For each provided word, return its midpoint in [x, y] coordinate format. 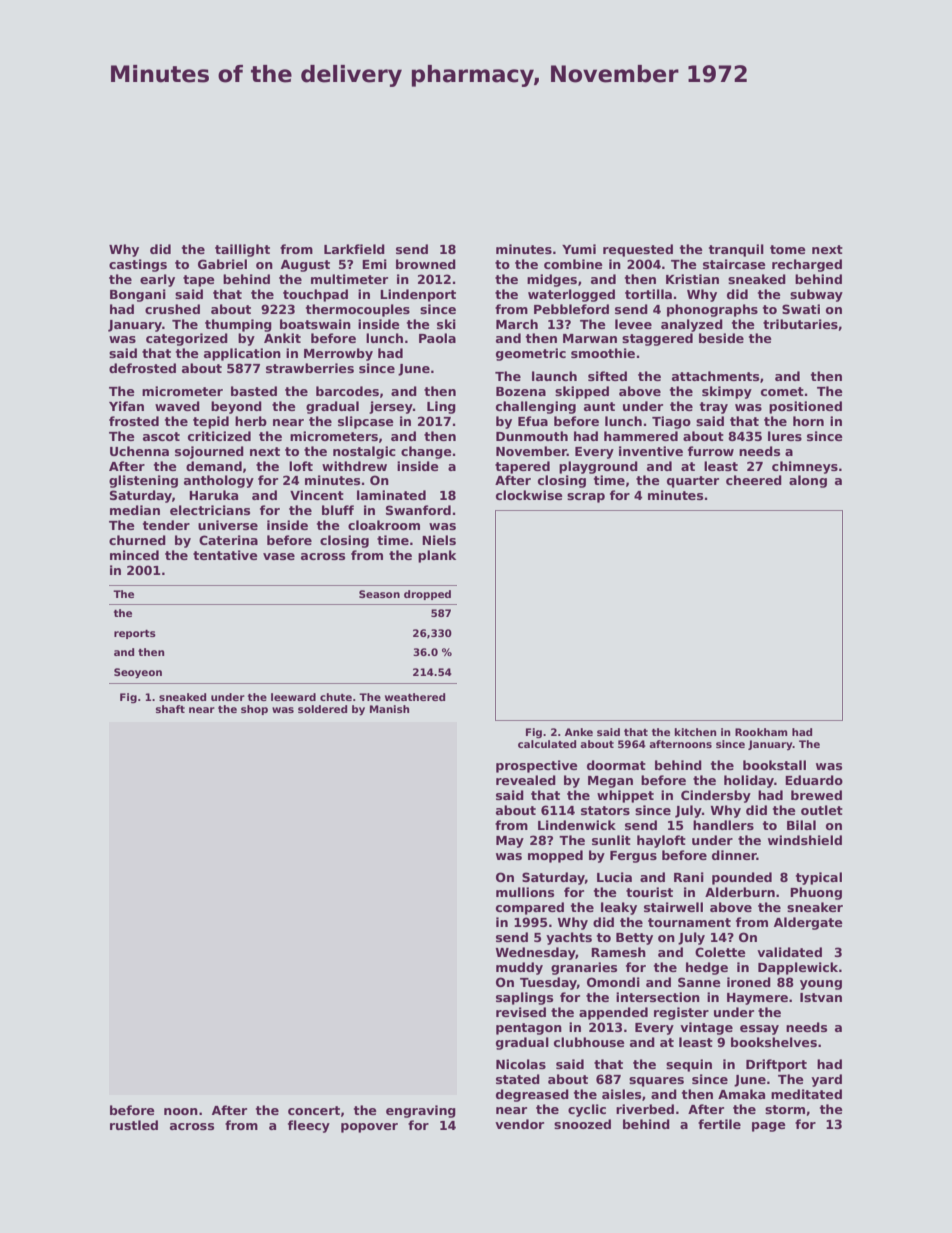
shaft [170, 709]
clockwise [529, 495]
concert [314, 1110]
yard [826, 1080]
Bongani [138, 295]
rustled [134, 1125]
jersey [391, 407]
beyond [236, 407]
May [510, 842]
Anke [579, 732]
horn [808, 421]
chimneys [805, 467]
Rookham [761, 732]
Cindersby [716, 796]
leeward [293, 697]
